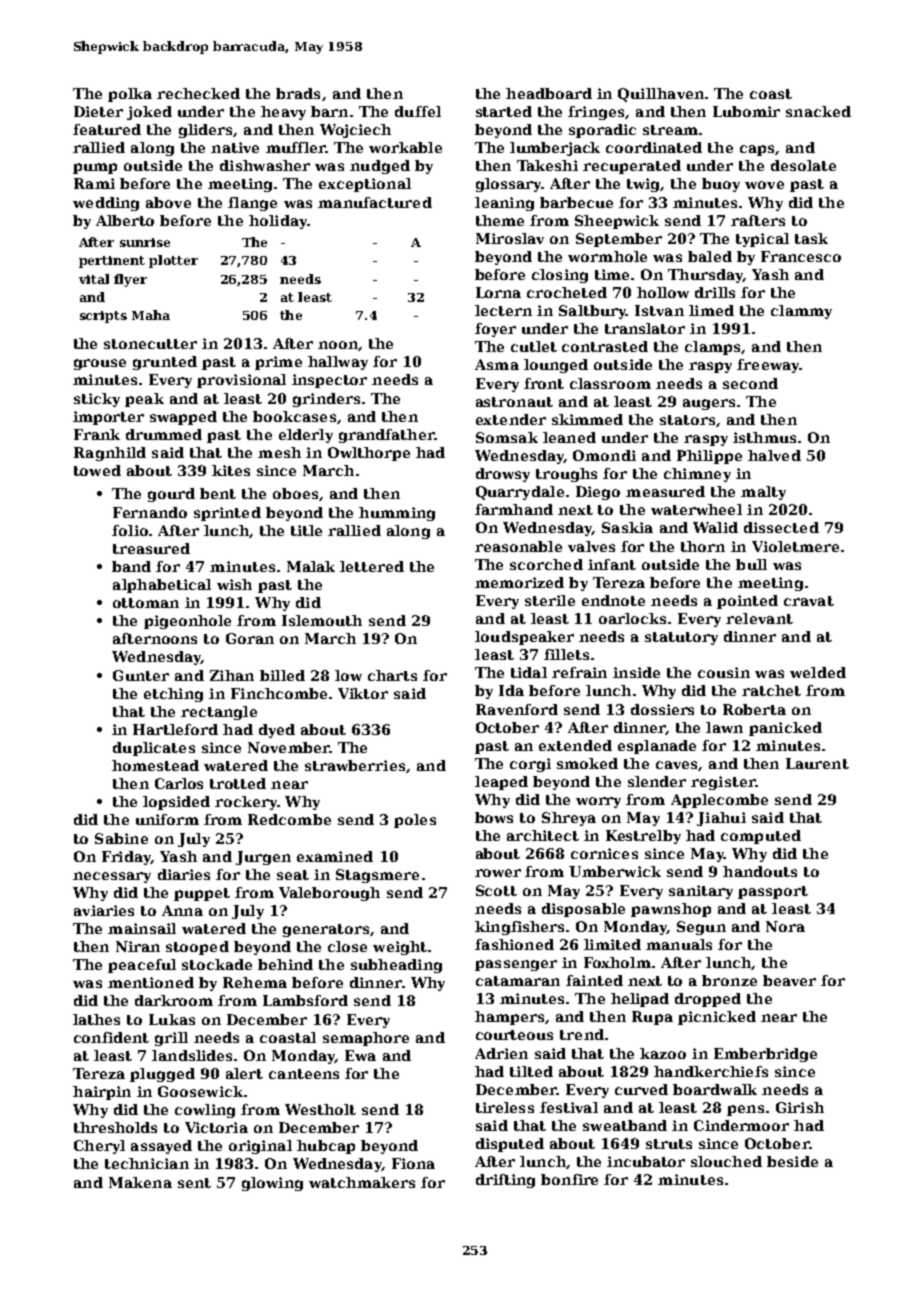  I want to click on towed, so click(97, 470).
